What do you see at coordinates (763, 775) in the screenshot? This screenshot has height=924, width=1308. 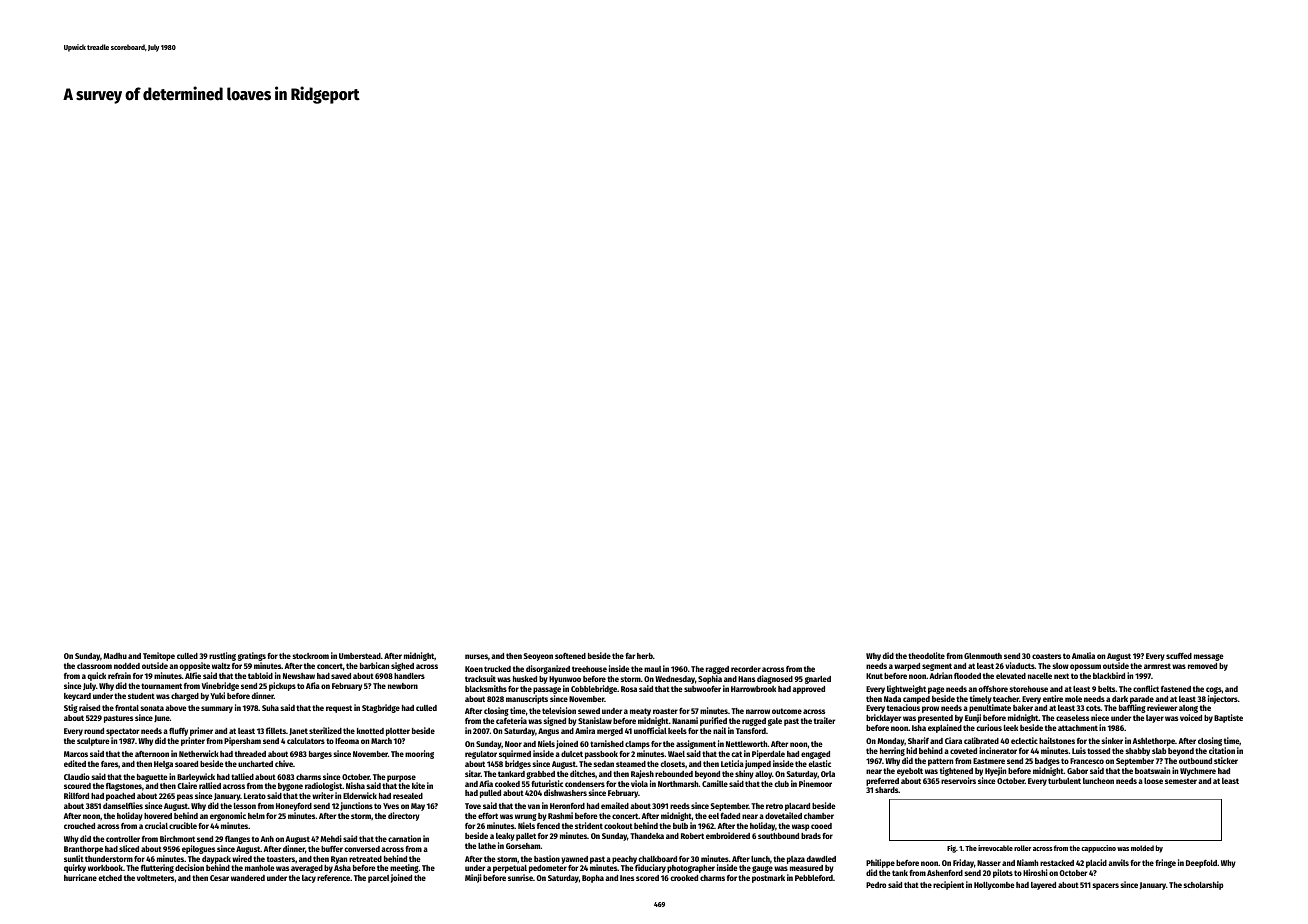 I see `alloy` at bounding box center [763, 775].
